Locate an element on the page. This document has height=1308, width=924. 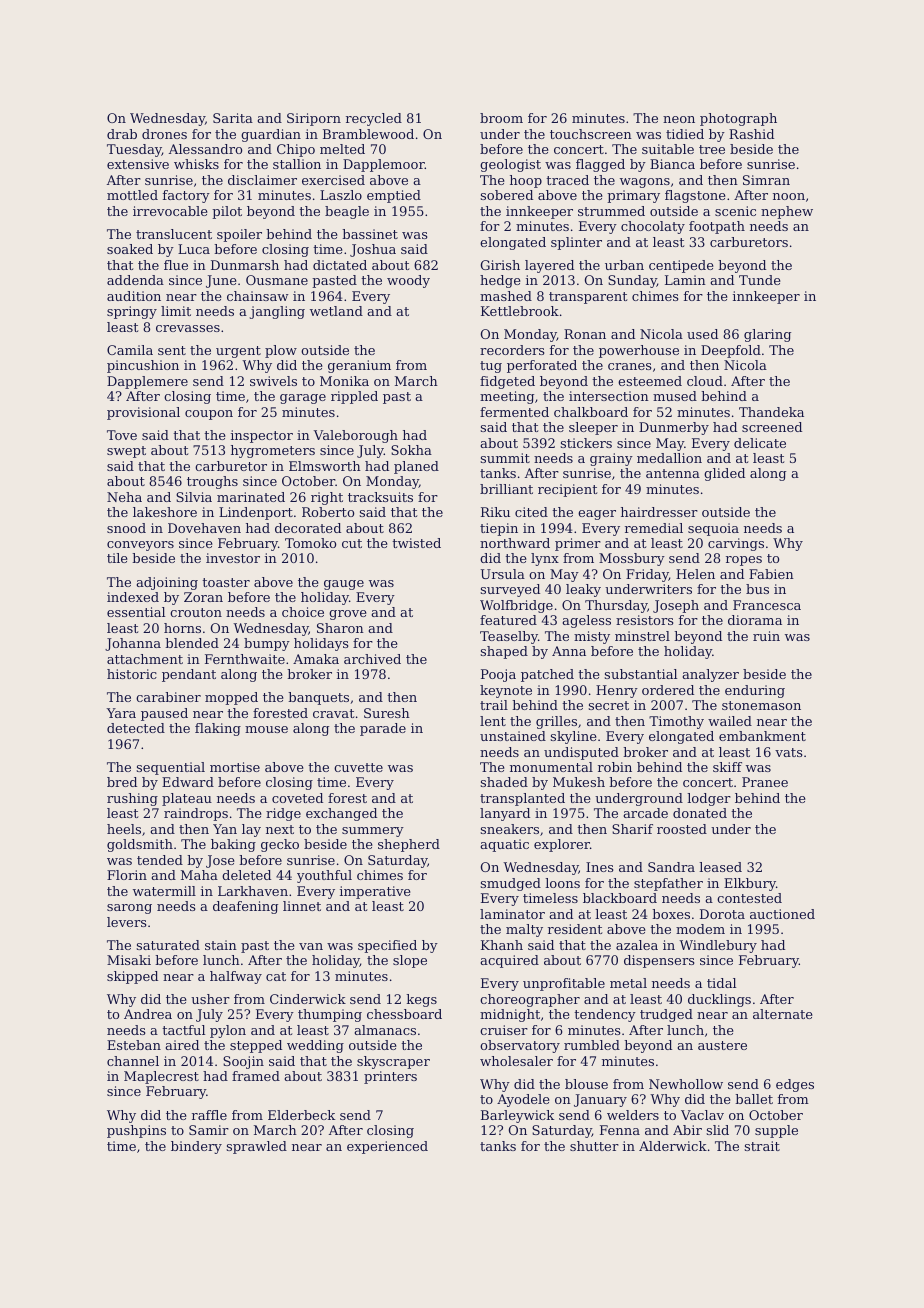
bindery is located at coordinates (196, 1147).
